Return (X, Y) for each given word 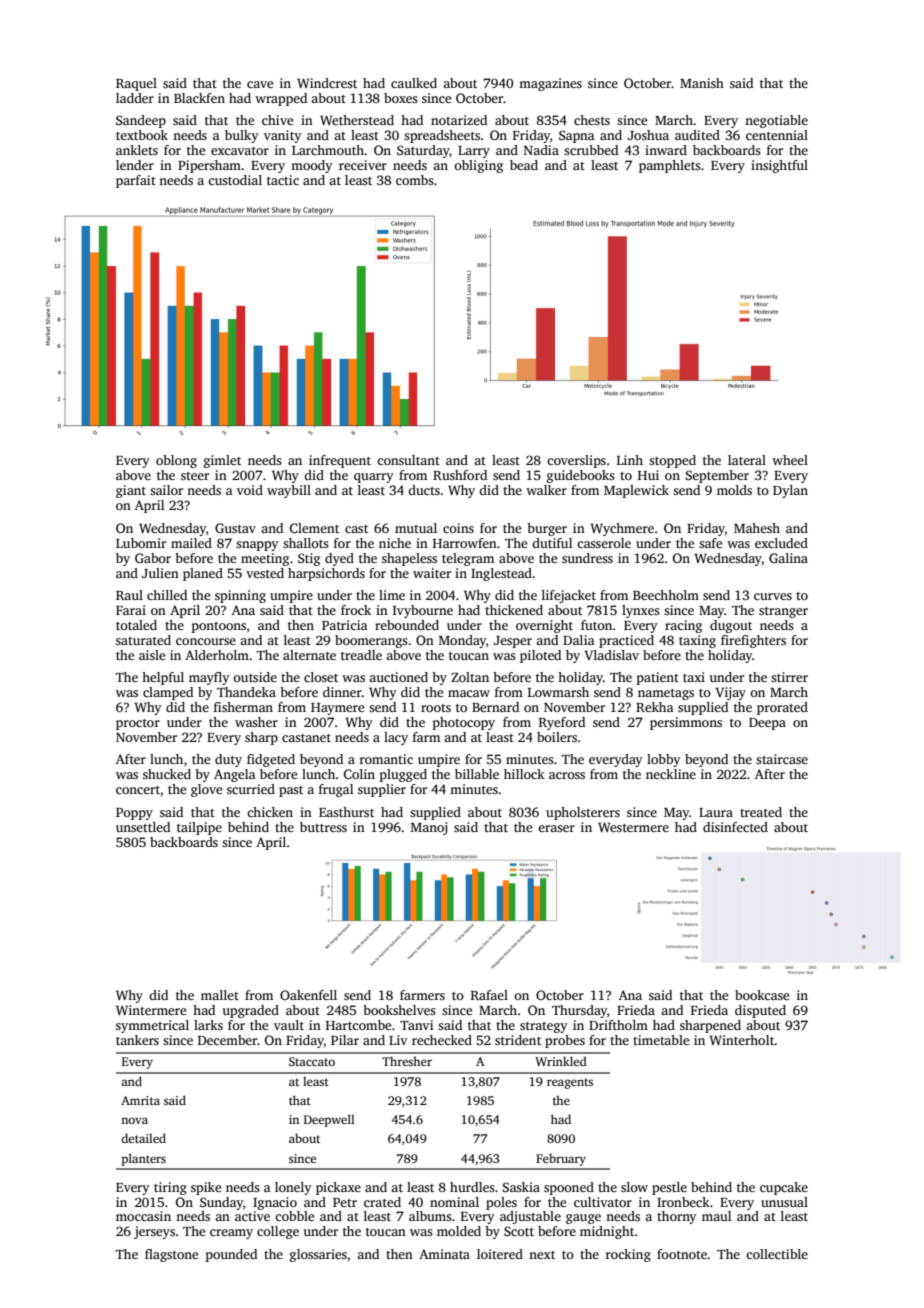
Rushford (460, 475)
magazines (550, 84)
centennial (777, 135)
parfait (136, 181)
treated (761, 812)
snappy (257, 546)
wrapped (281, 99)
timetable (661, 1040)
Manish (702, 83)
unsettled (143, 827)
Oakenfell (308, 995)
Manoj (429, 828)
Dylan (790, 491)
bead (524, 165)
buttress (323, 827)
